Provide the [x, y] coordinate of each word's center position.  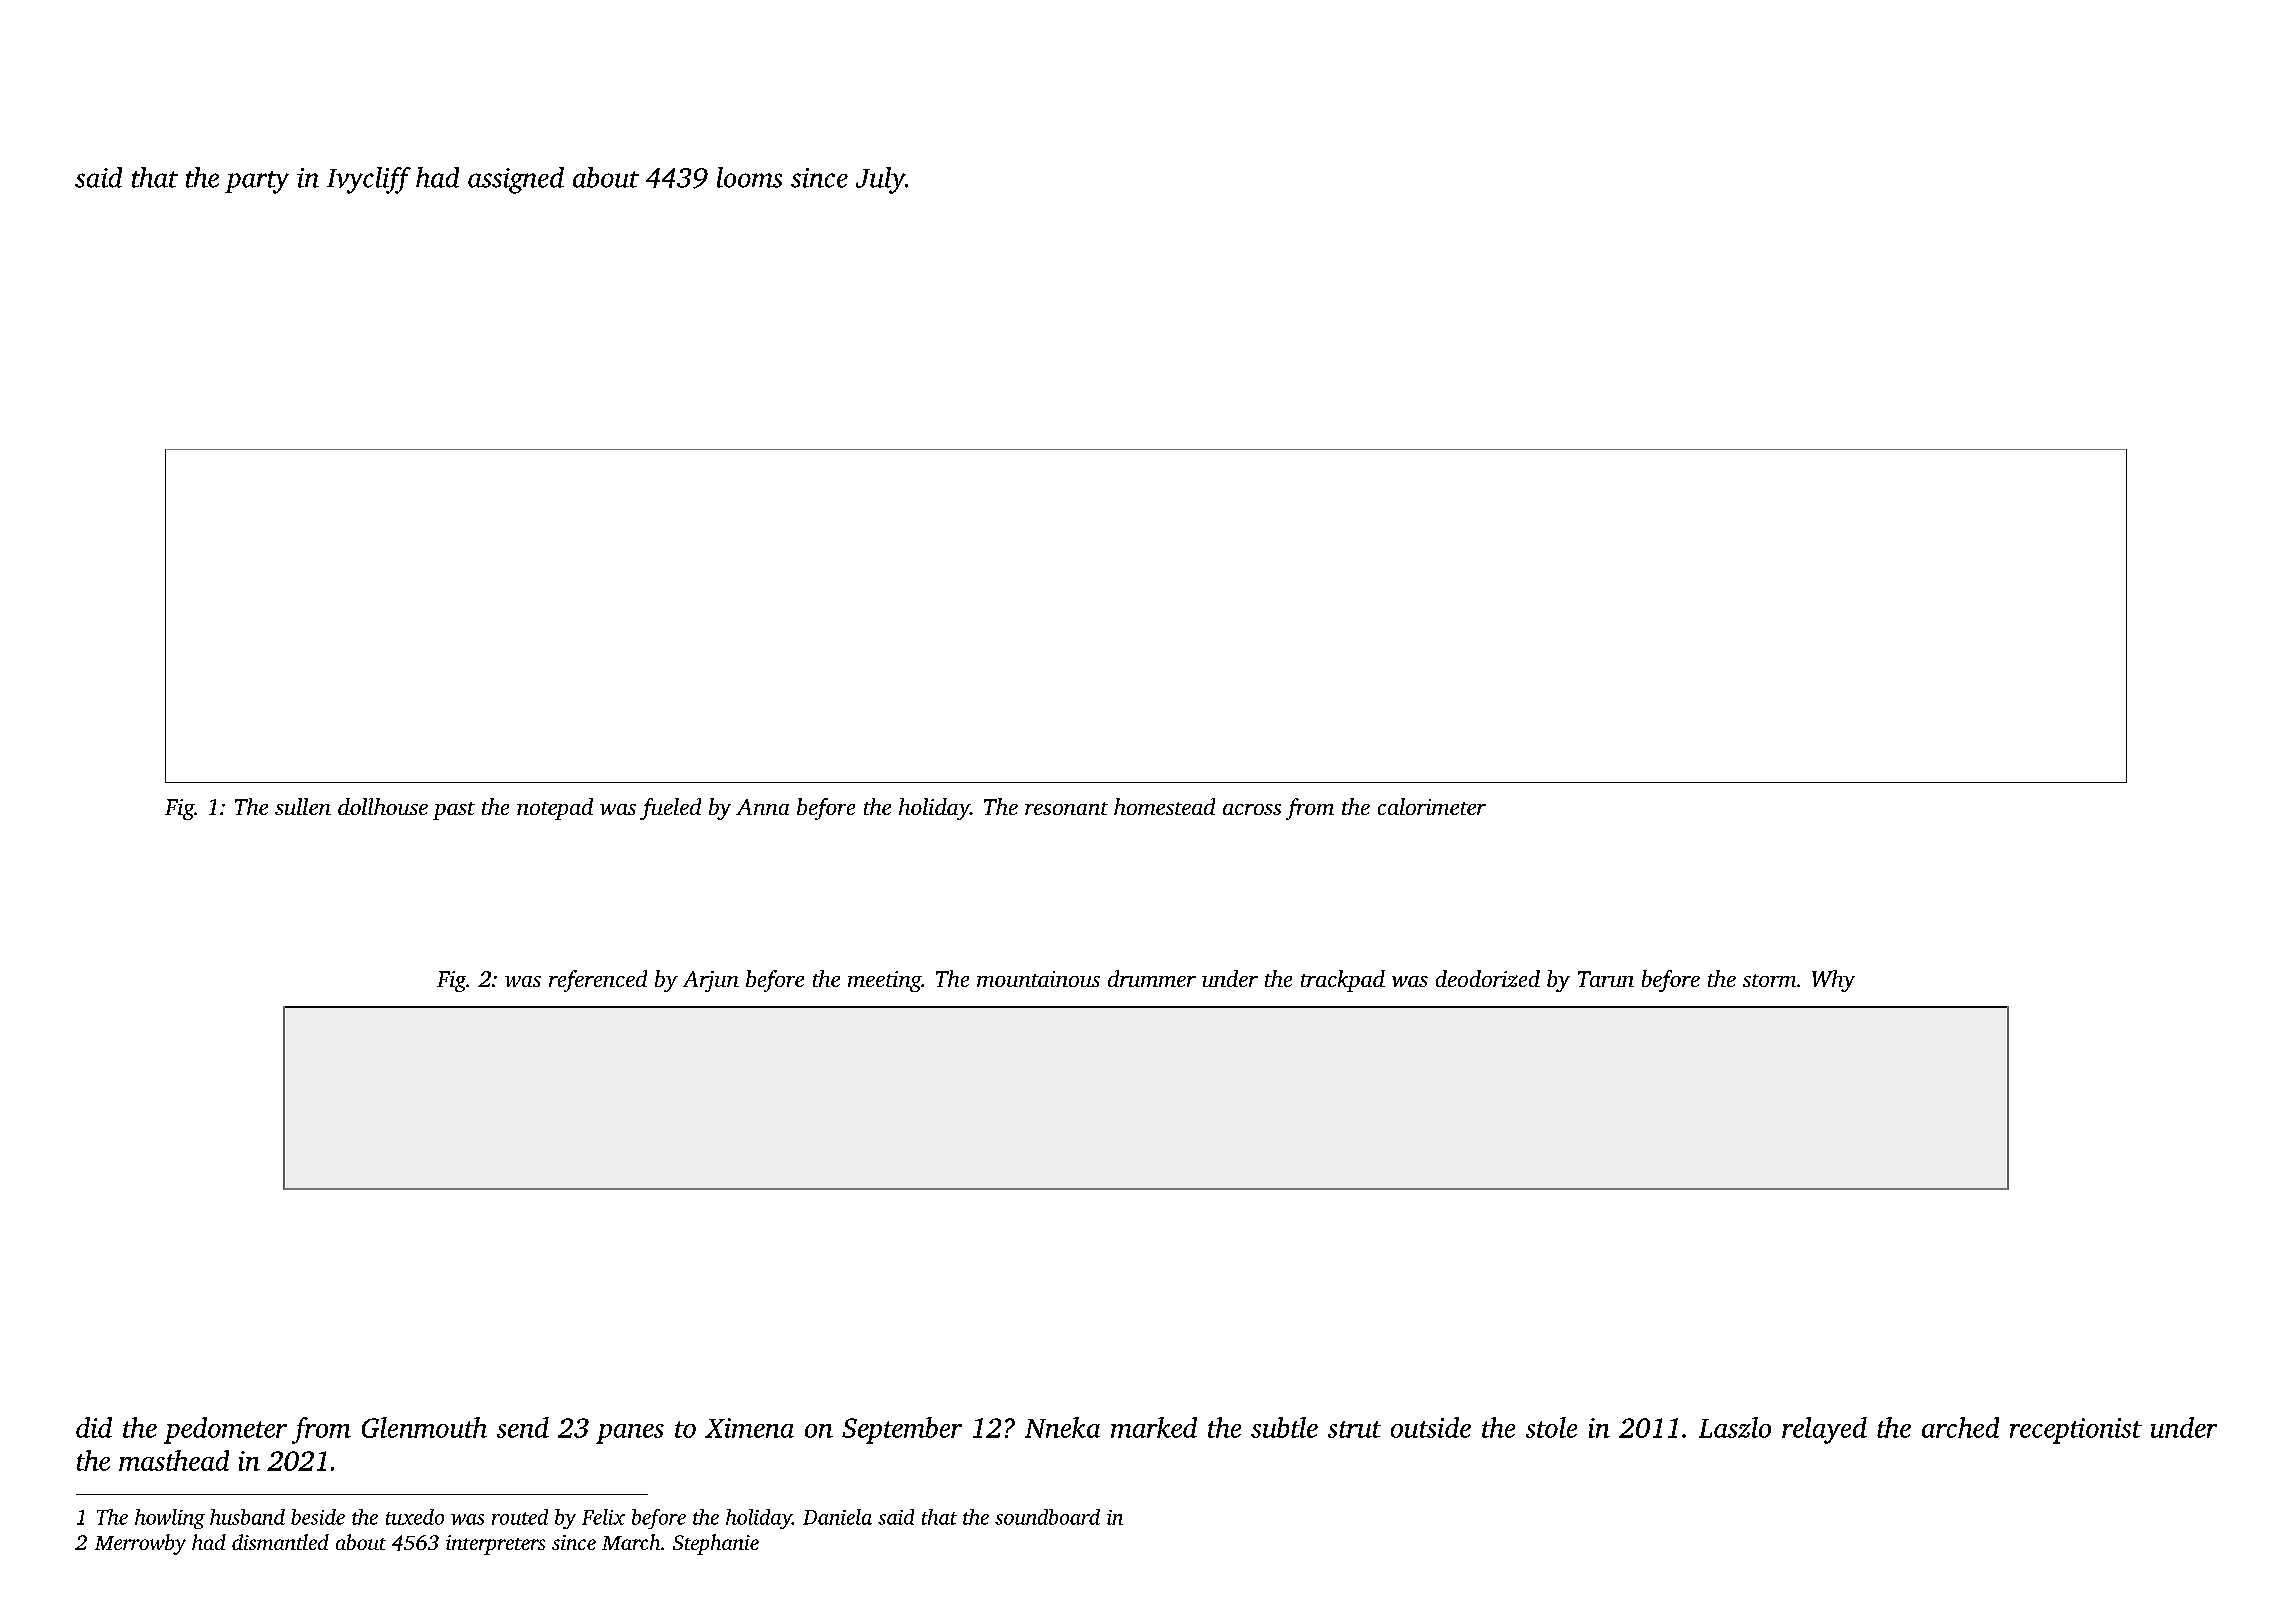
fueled [670, 809]
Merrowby [140, 1544]
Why [1833, 981]
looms [749, 177]
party [257, 182]
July [880, 180]
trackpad [1343, 981]
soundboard [1047, 1517]
